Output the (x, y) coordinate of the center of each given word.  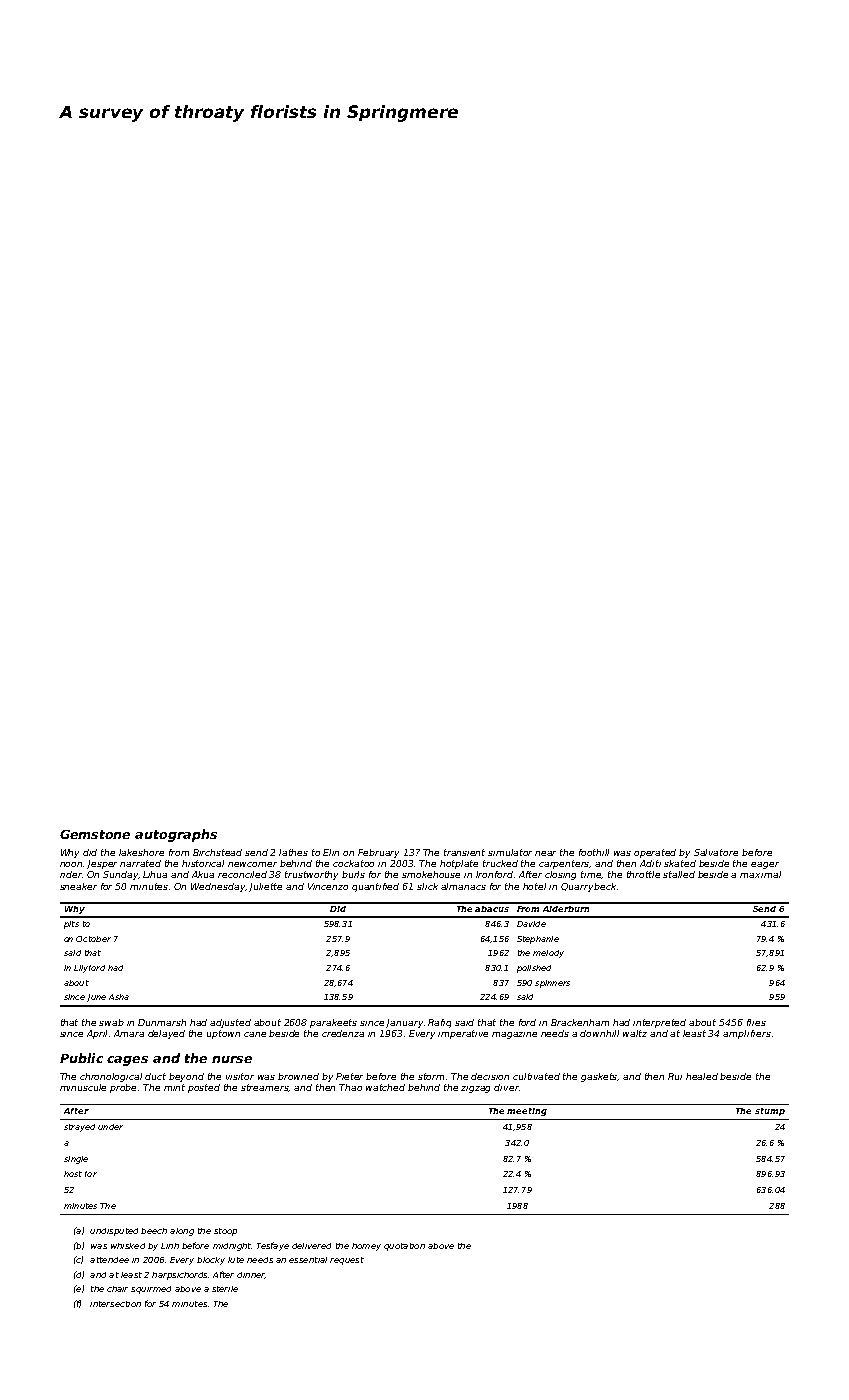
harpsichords (179, 1276)
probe (123, 1088)
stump (770, 1112)
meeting (527, 1112)
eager (765, 865)
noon (71, 864)
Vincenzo (328, 886)
